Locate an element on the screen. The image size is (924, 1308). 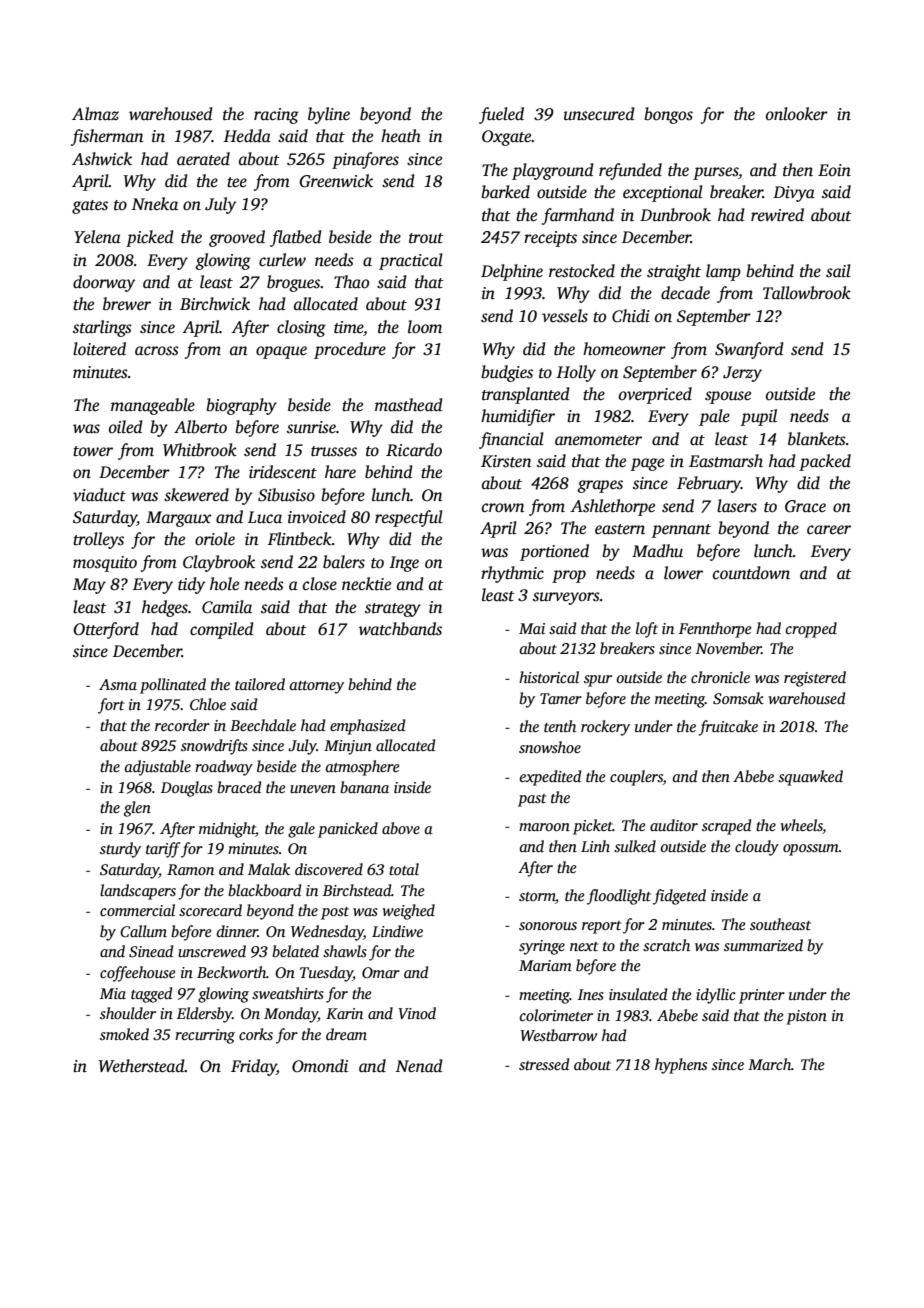
recorder is located at coordinates (182, 725).
